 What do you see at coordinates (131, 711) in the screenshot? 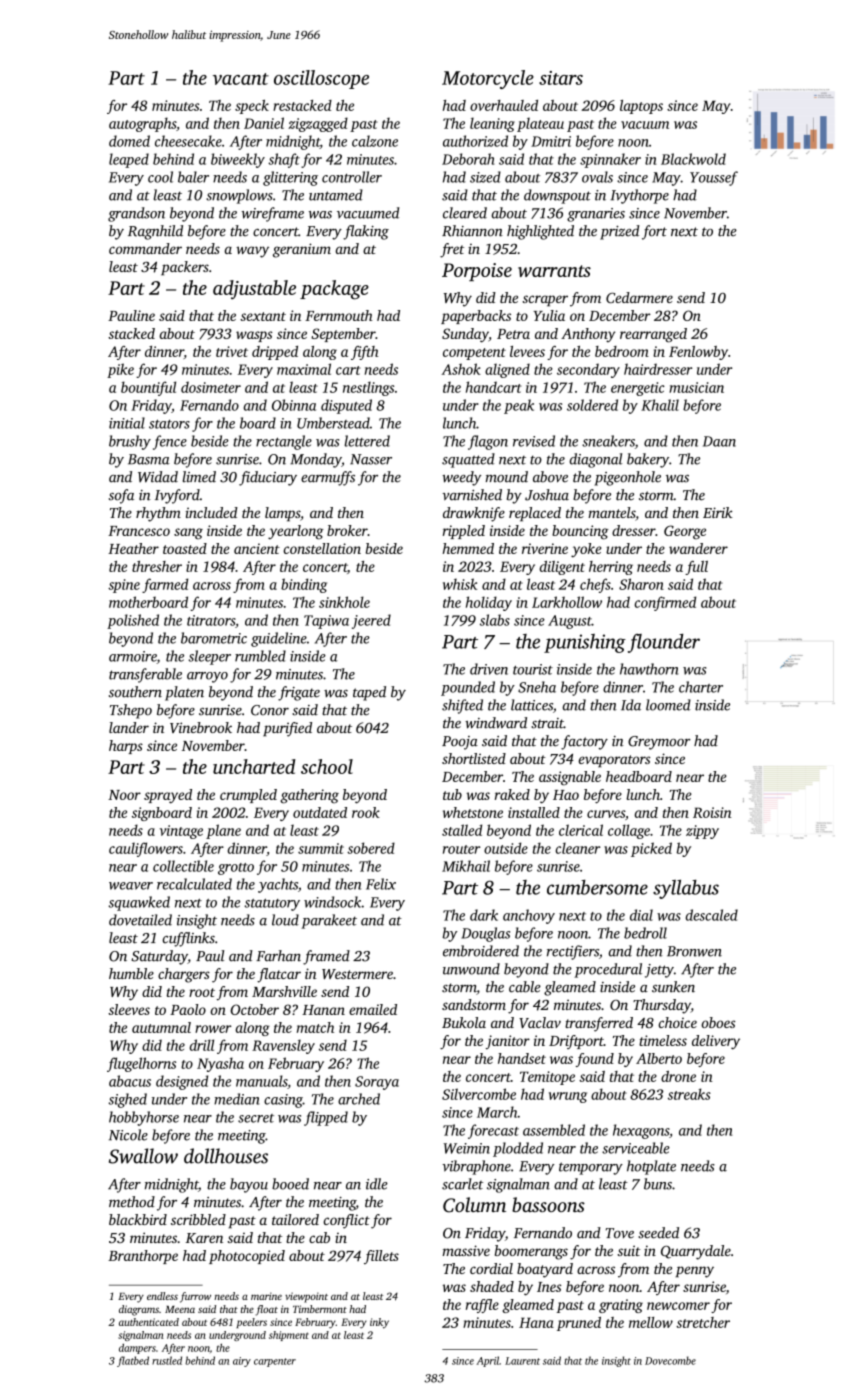
I see `Tshepo` at bounding box center [131, 711].
